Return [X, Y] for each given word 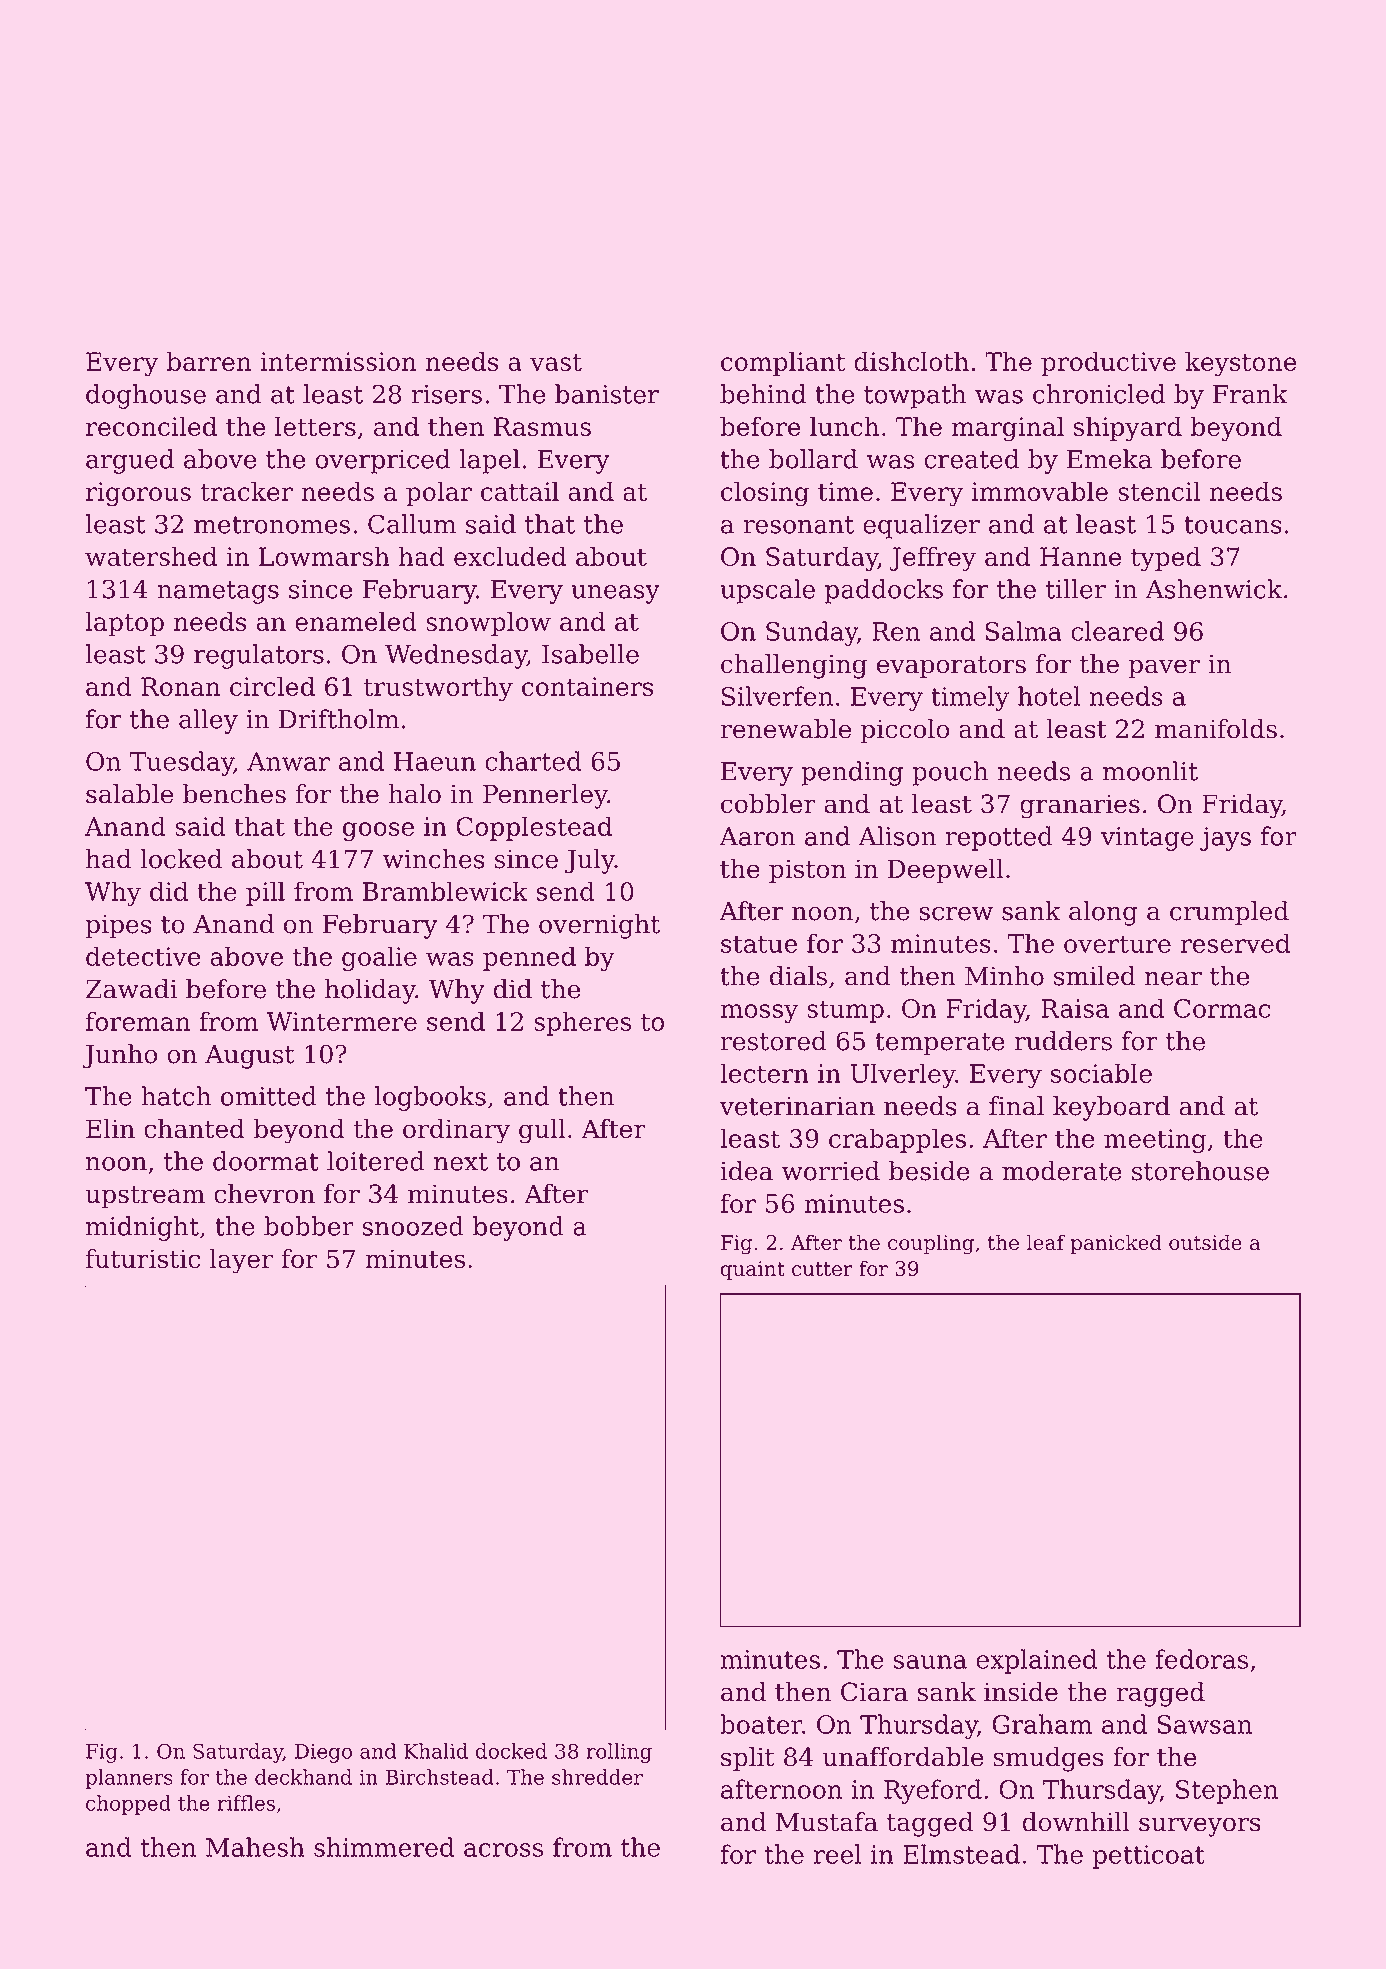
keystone [1241, 364]
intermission [338, 361]
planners [129, 1779]
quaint [752, 1270]
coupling [931, 1244]
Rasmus [542, 426]
